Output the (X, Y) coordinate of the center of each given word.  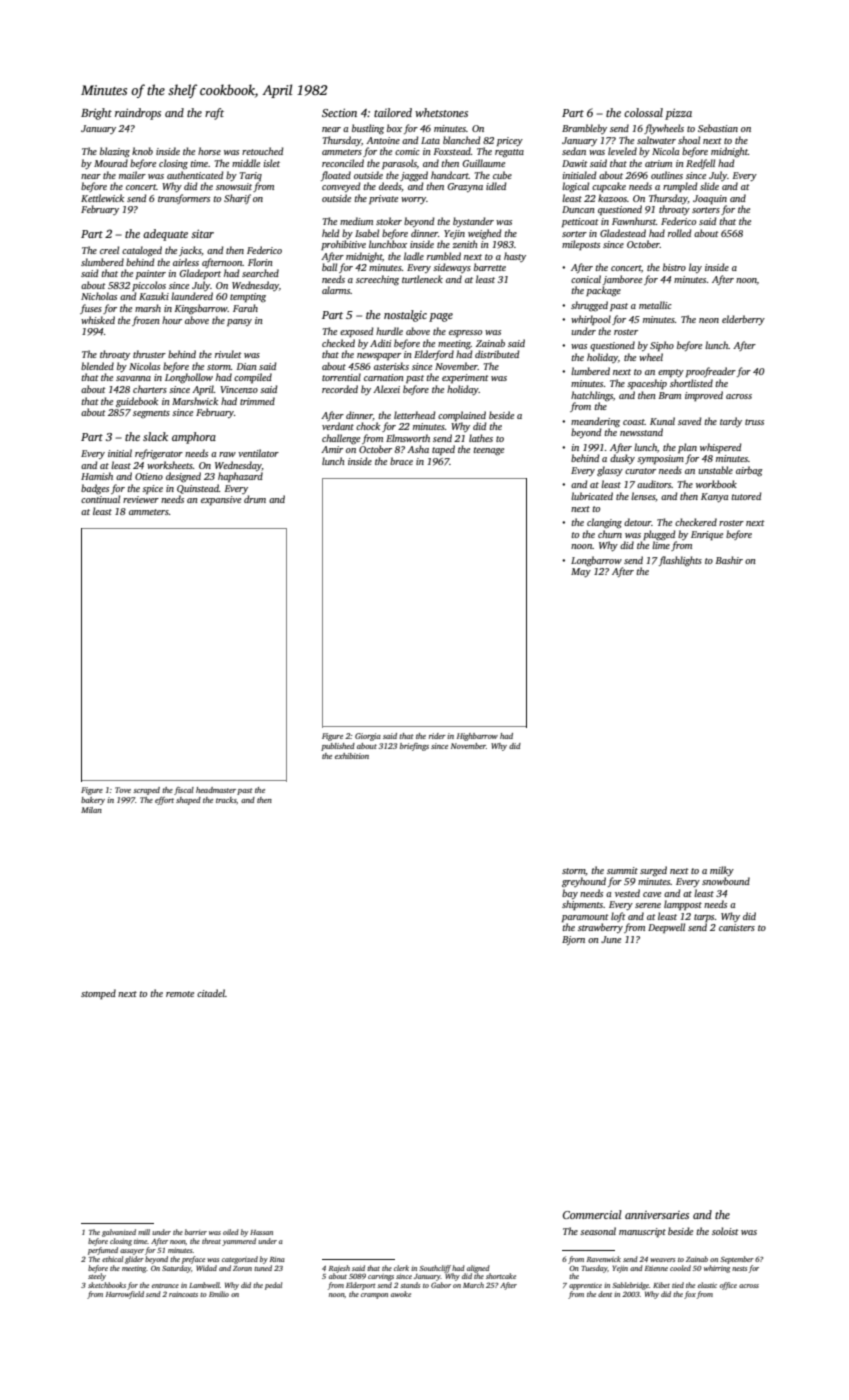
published (338, 747)
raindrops (138, 114)
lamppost (683, 905)
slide (709, 186)
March (473, 1285)
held (330, 233)
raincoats (183, 1294)
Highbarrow (477, 737)
